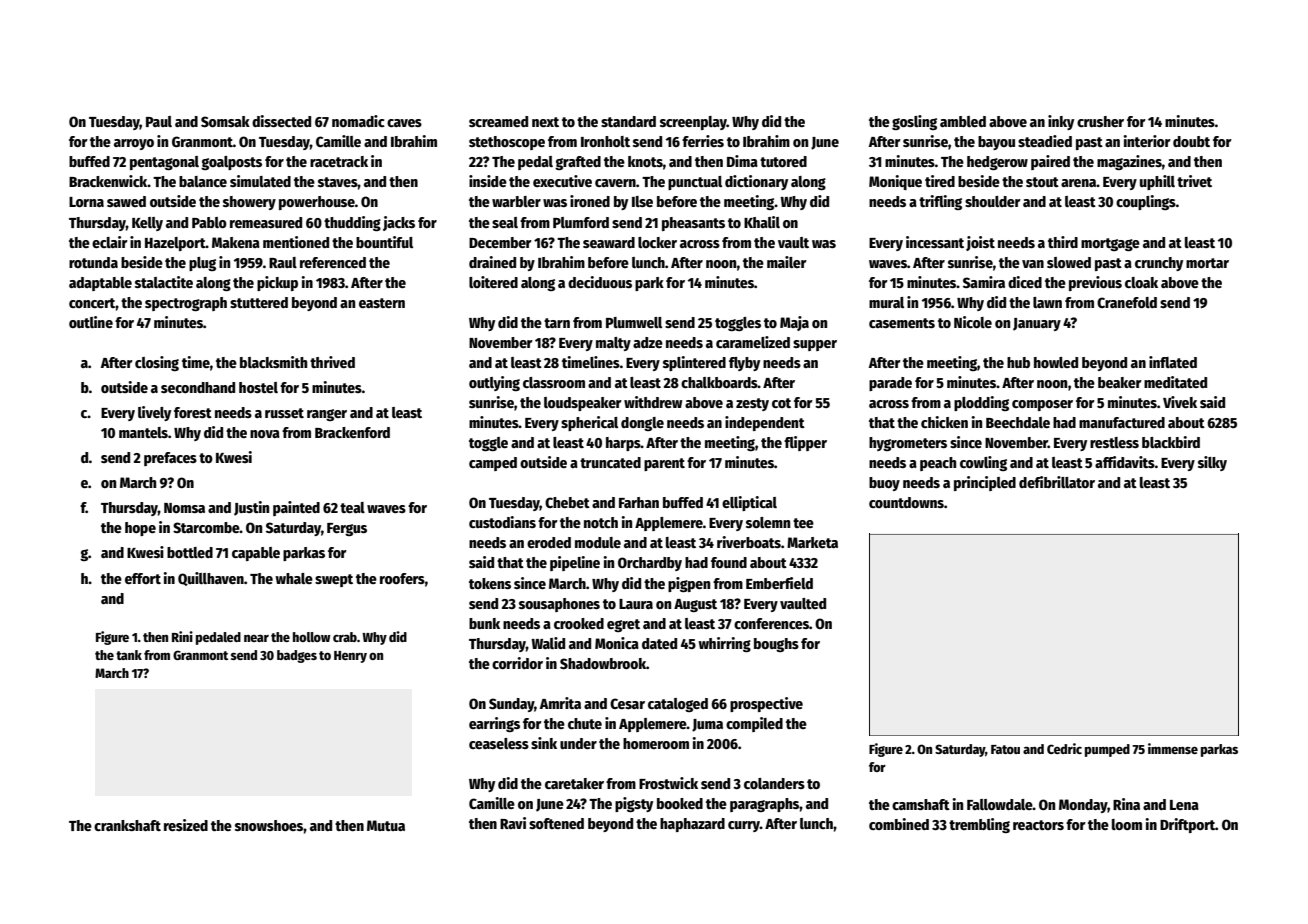 The height and width of the image is (924, 1308). Describe the element at coordinates (1120, 382) in the image. I see `beaker` at that location.
